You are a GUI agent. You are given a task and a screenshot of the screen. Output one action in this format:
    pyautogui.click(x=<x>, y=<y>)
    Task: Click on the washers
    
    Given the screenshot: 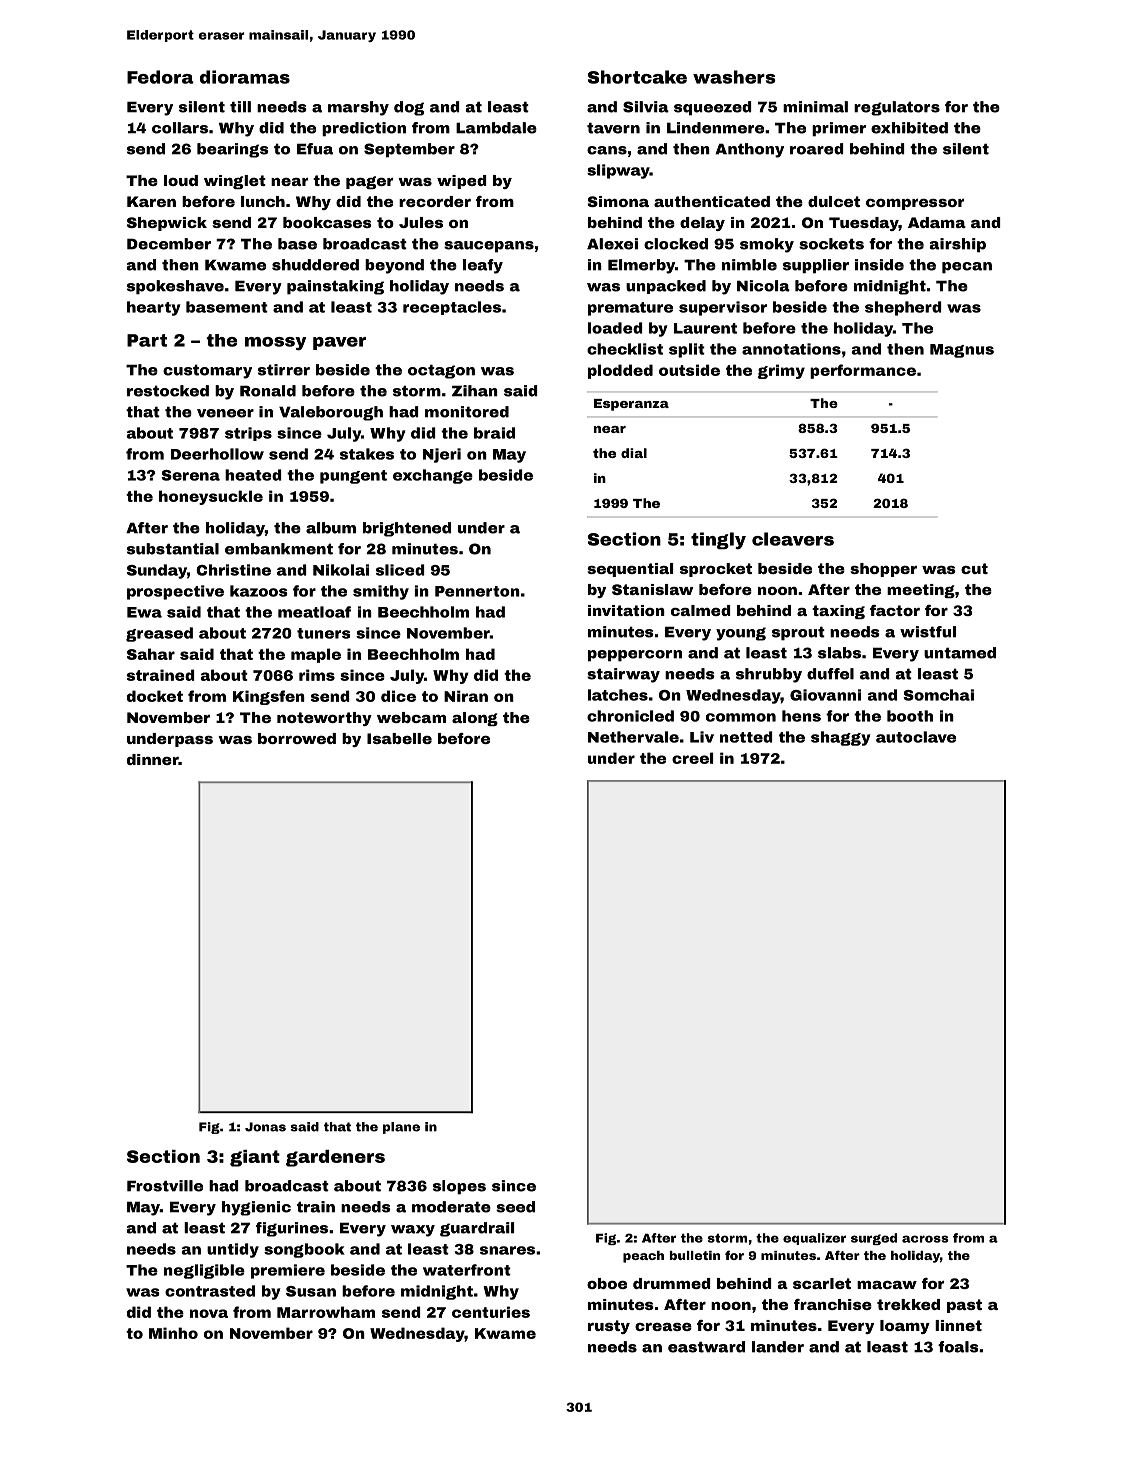 What is the action you would take?
    pyautogui.click(x=734, y=77)
